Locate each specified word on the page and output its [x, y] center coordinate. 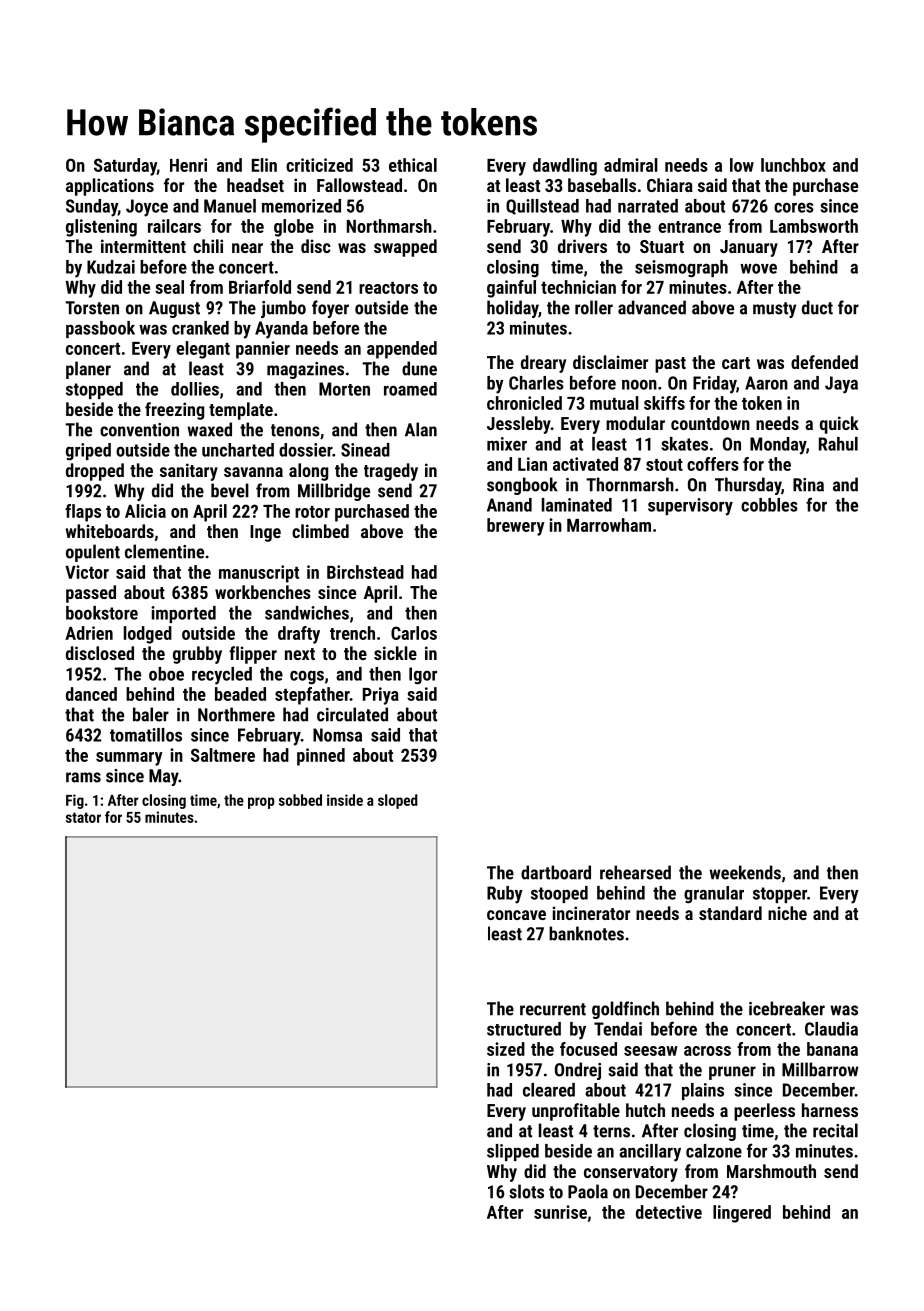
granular [714, 895]
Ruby [505, 895]
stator [83, 817]
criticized [319, 165]
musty [774, 310]
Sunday [92, 208]
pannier [263, 350]
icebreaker [787, 1008]
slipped [513, 1152]
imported [183, 614]
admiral [631, 165]
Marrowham [609, 525]
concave [516, 915]
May [164, 777]
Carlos [414, 633]
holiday [513, 309]
